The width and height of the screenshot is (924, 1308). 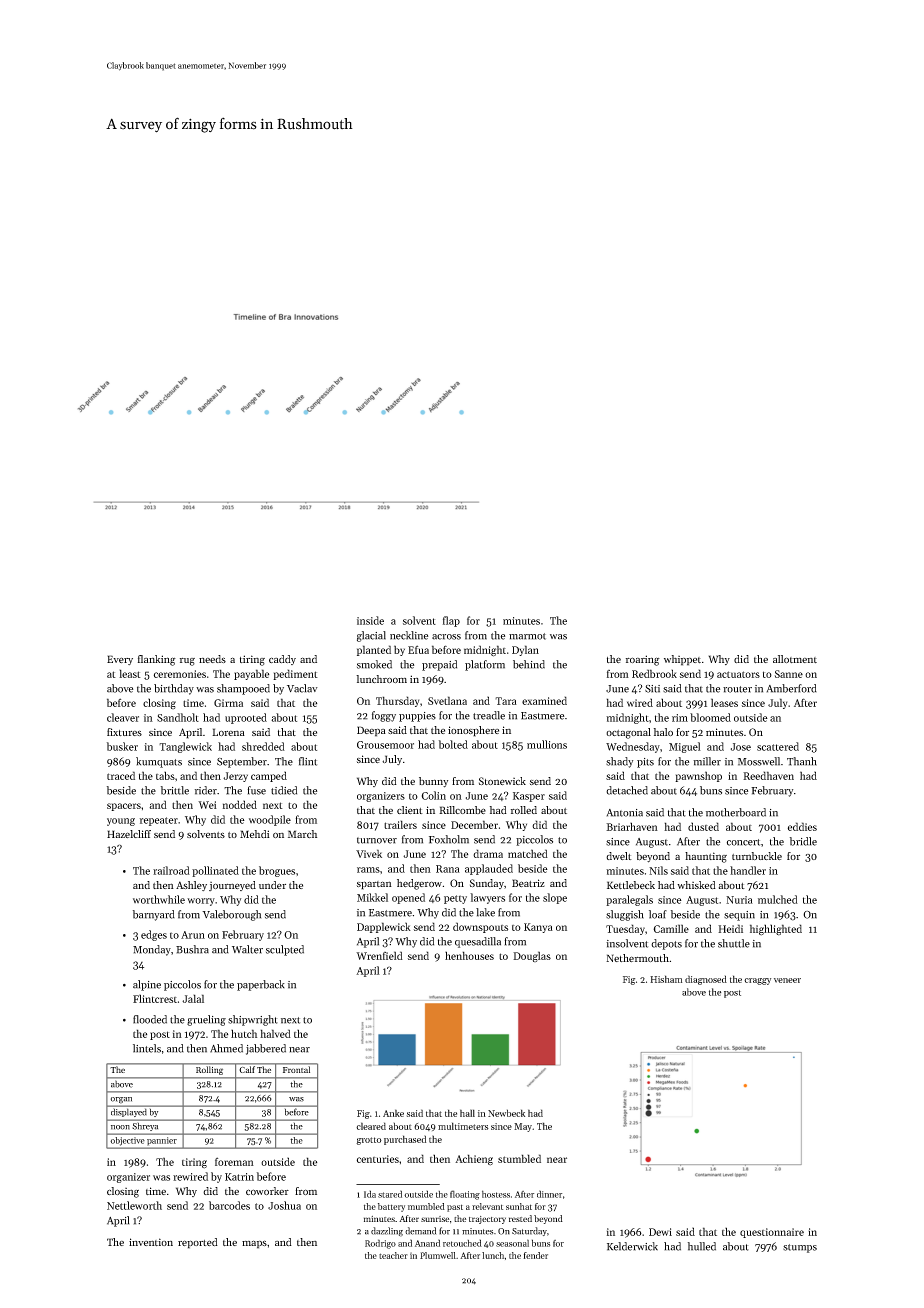 What do you see at coordinates (277, 871) in the screenshot?
I see `brogues` at bounding box center [277, 871].
